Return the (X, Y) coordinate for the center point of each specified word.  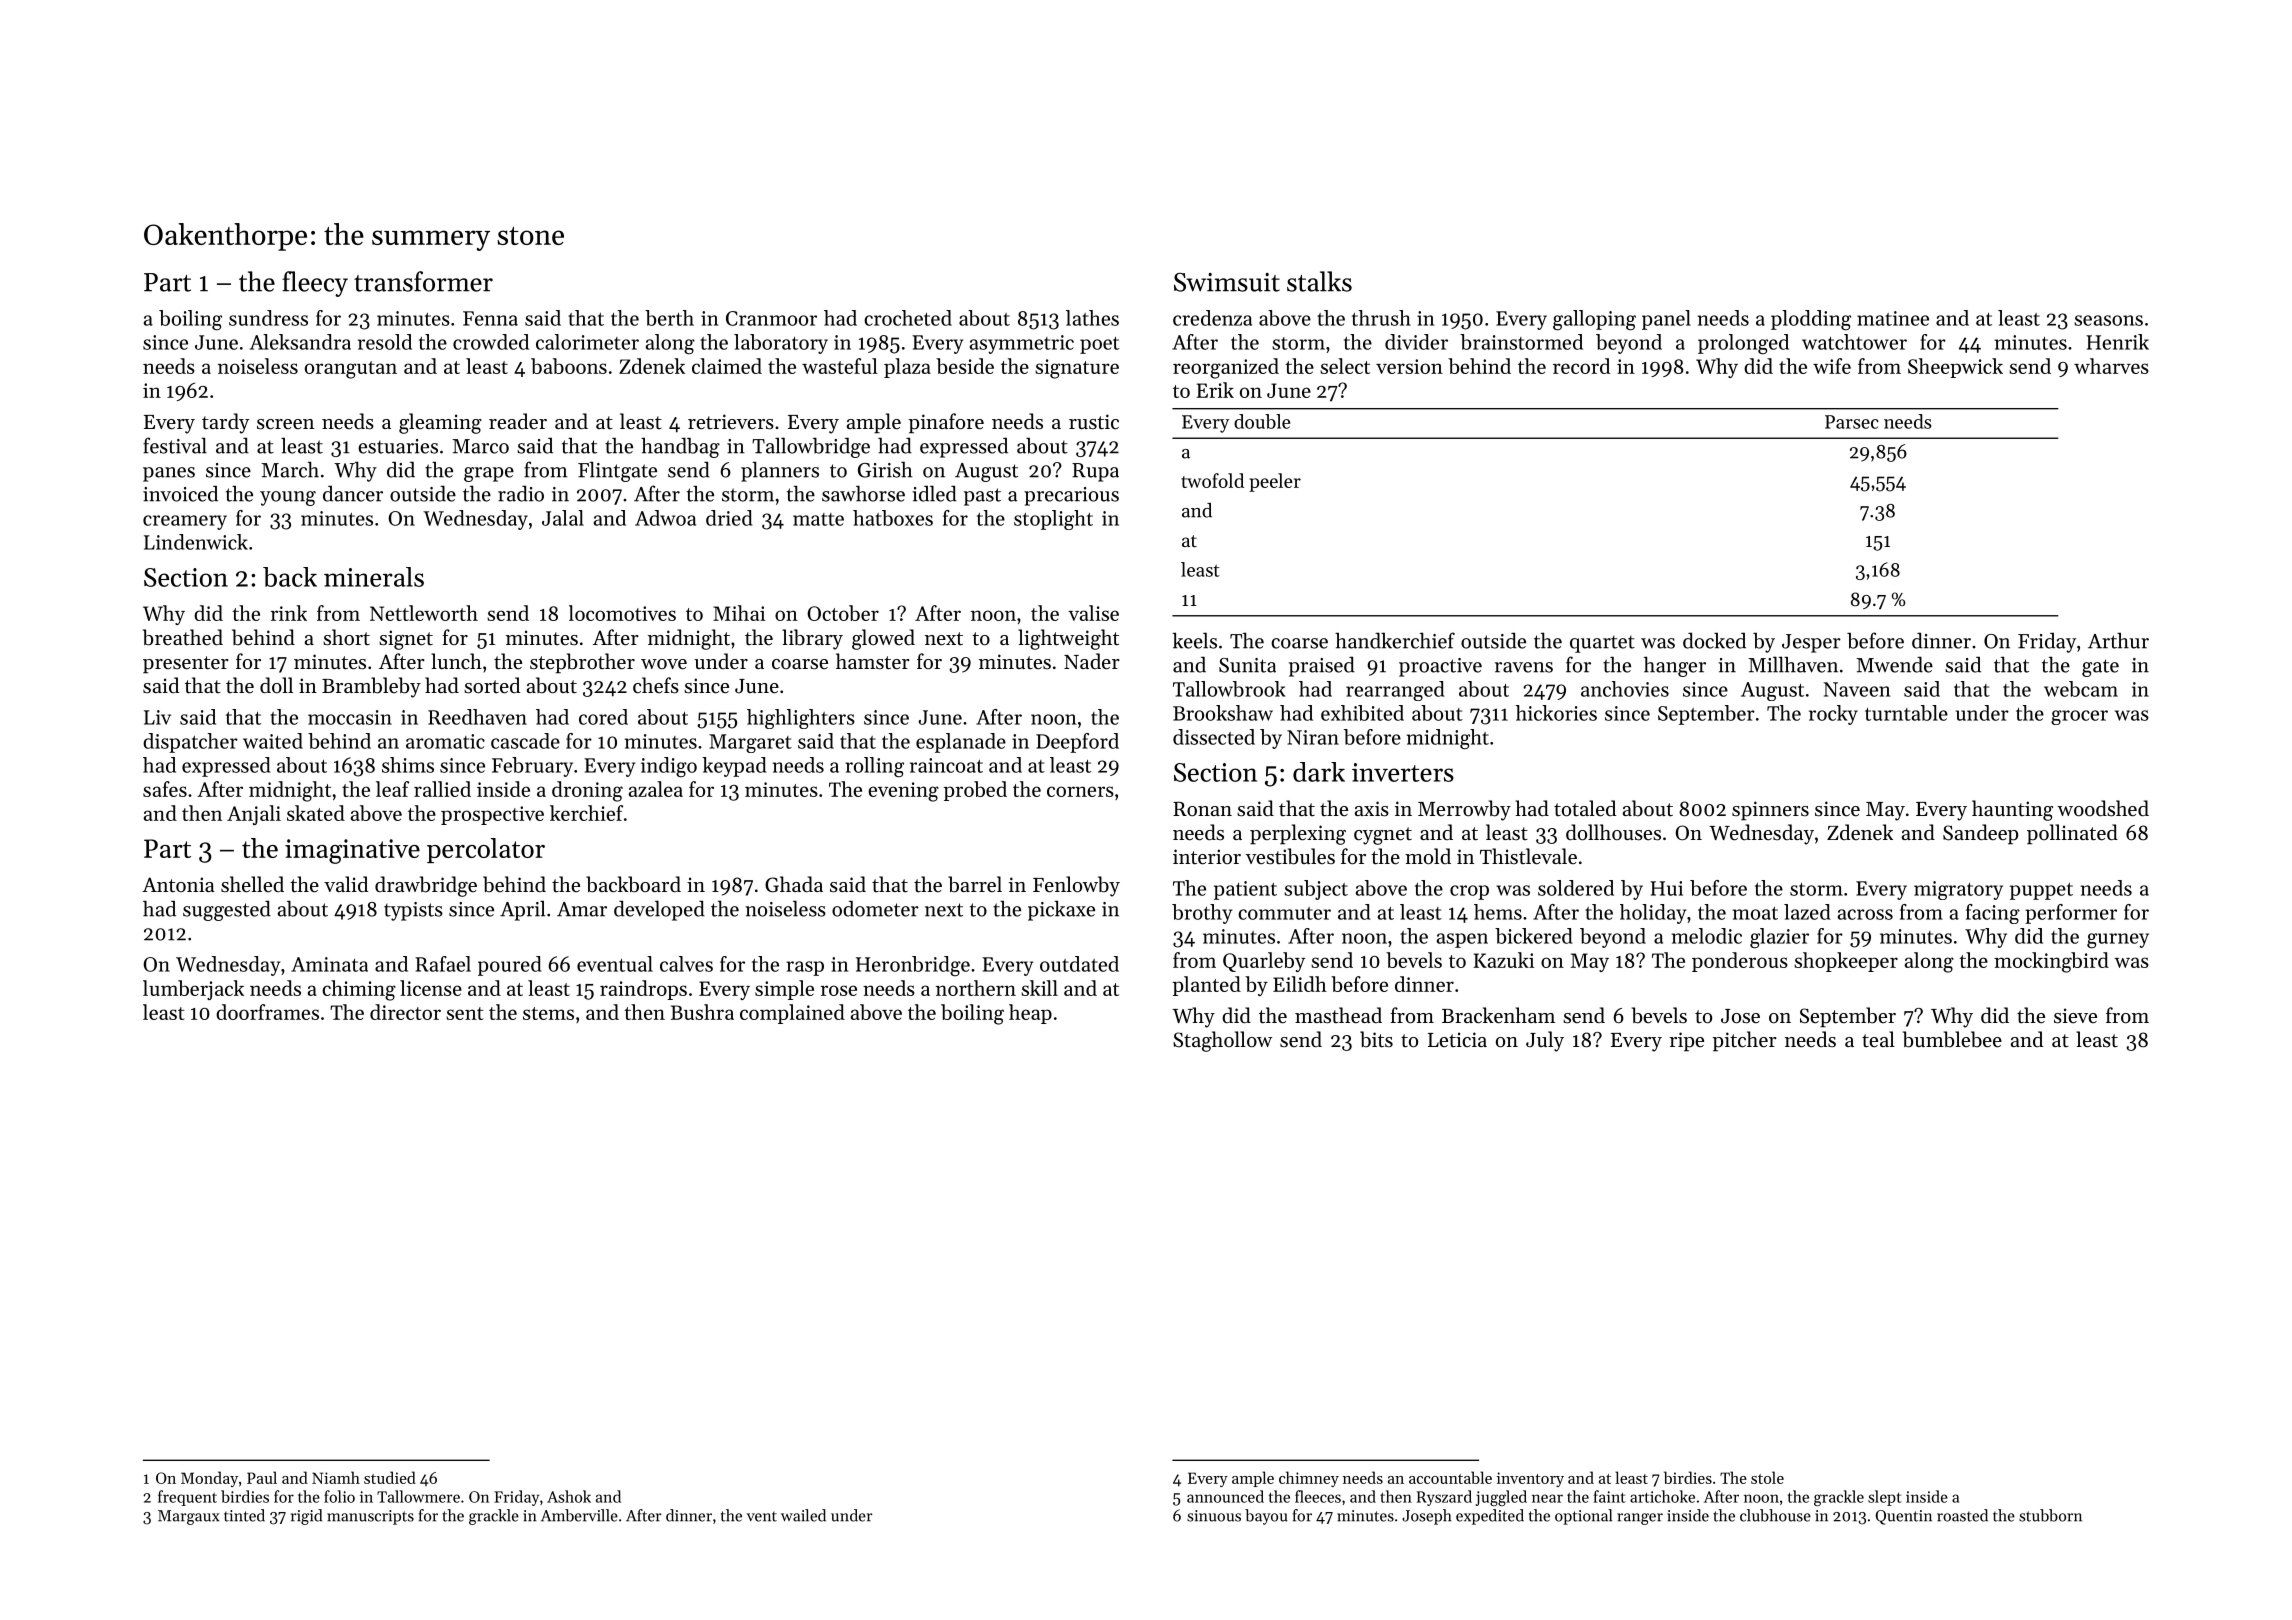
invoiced (180, 494)
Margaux (188, 1517)
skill (1039, 988)
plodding (1811, 320)
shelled (252, 884)
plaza (907, 368)
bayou (1266, 1517)
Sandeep (1980, 834)
